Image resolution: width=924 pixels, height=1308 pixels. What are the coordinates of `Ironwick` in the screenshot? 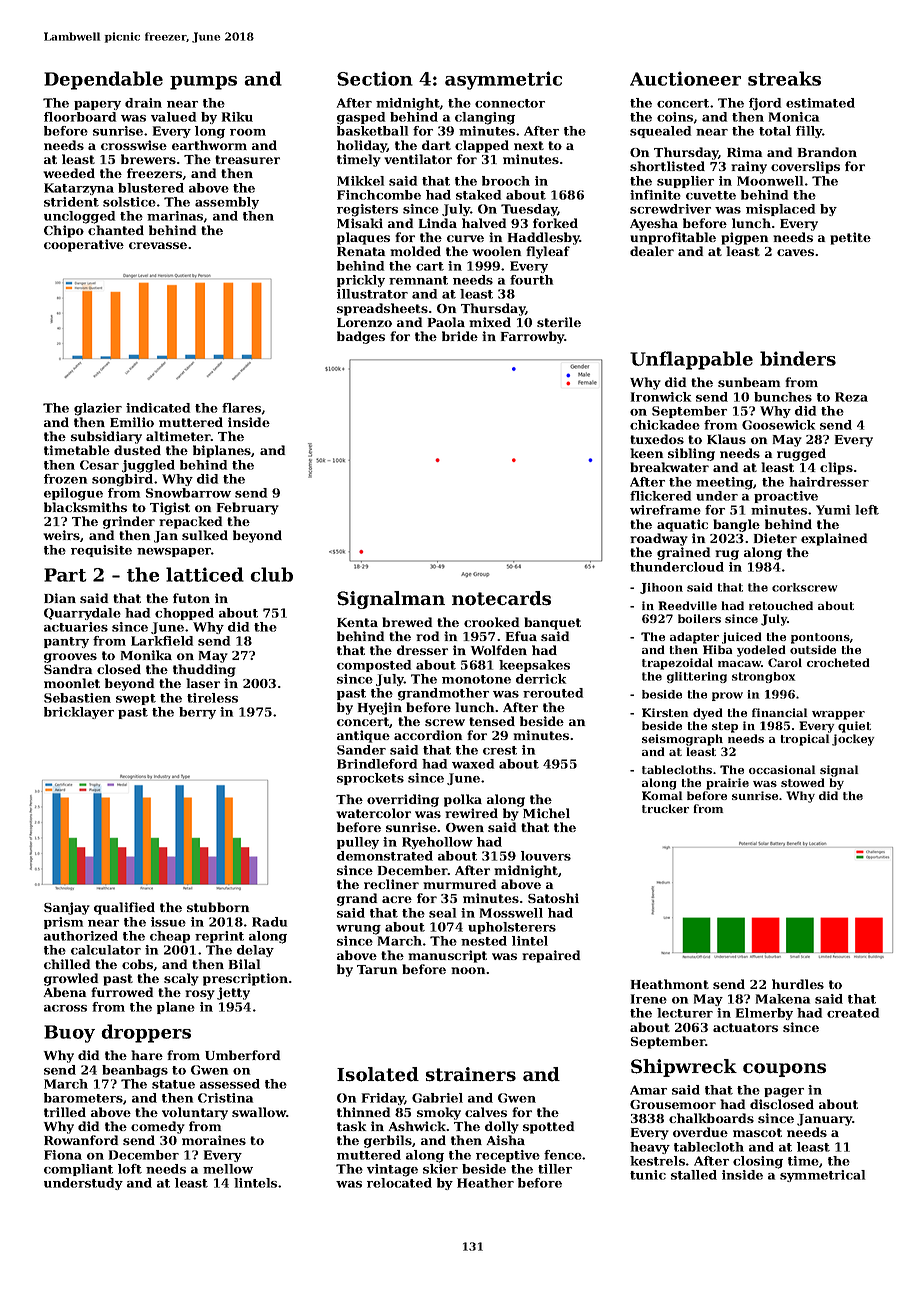 It's located at (661, 397).
